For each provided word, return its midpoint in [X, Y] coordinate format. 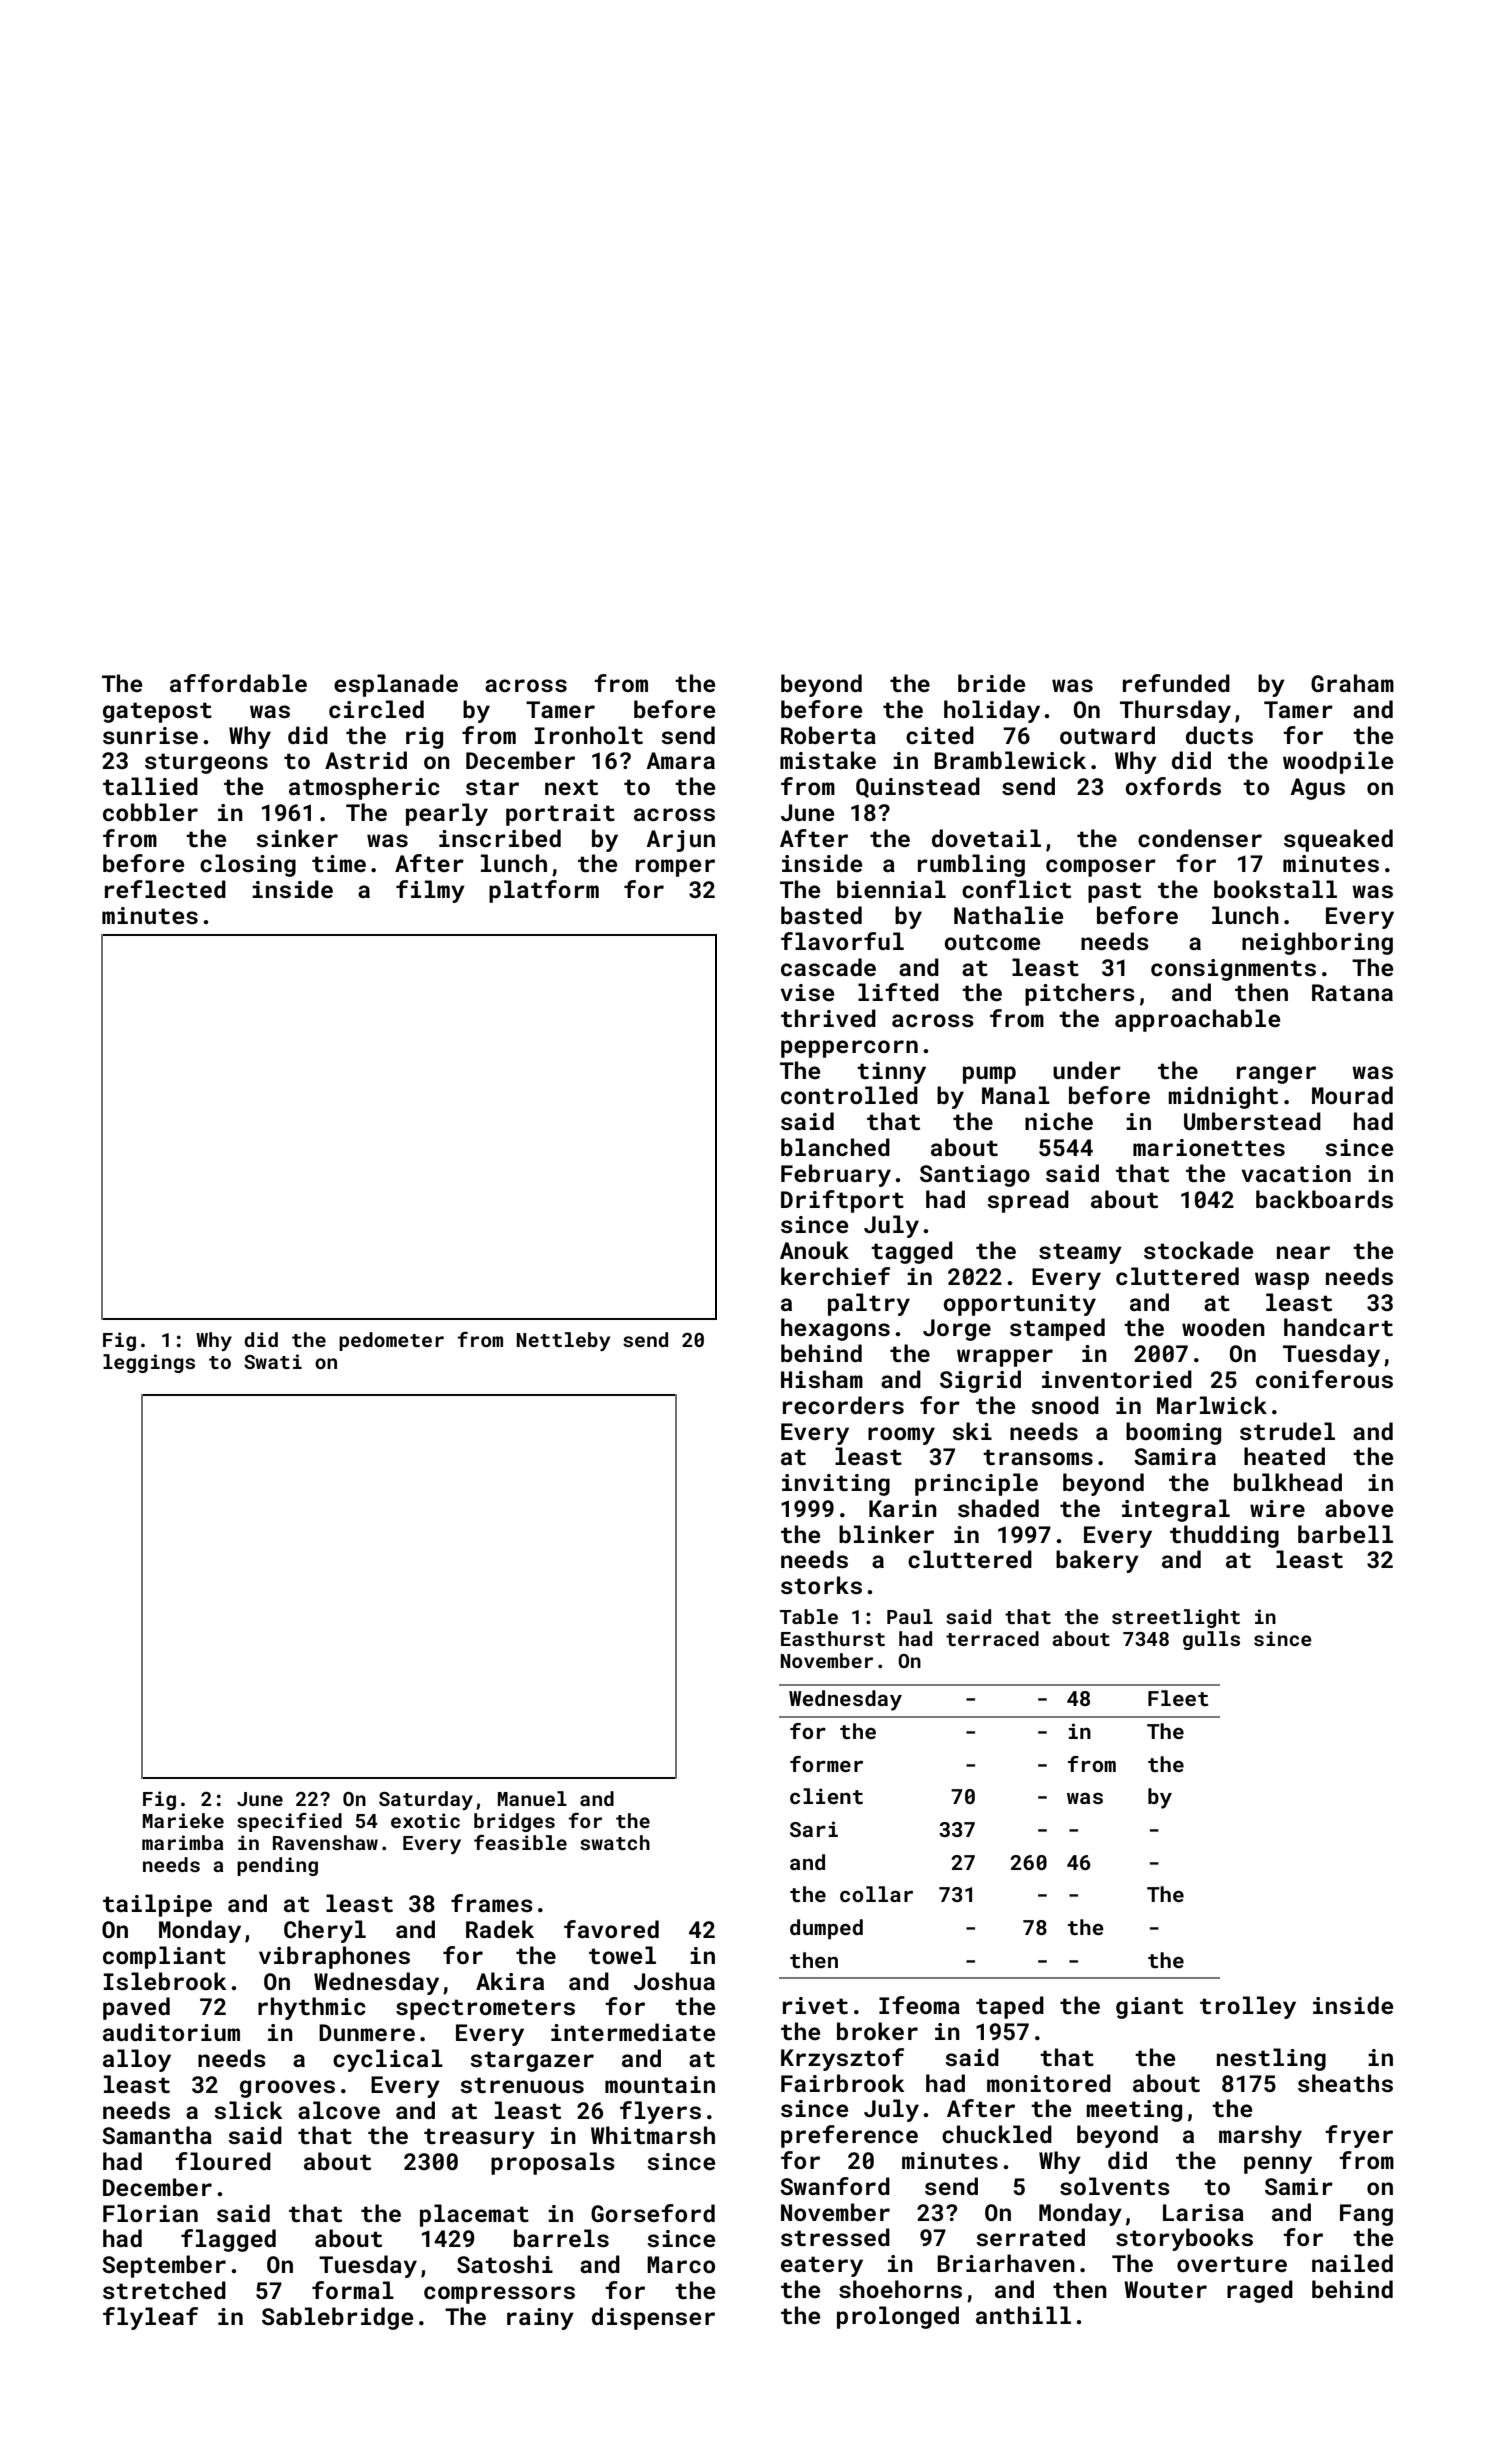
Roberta [828, 735]
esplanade [396, 685]
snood [1065, 1405]
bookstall [1275, 889]
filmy [430, 891]
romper [675, 868]
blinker [886, 1534]
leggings [149, 1363]
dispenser [653, 2318]
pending [277, 1866]
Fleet [1178, 1698]
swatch [615, 1842]
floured [223, 2161]
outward [1107, 735]
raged [1260, 2291]
